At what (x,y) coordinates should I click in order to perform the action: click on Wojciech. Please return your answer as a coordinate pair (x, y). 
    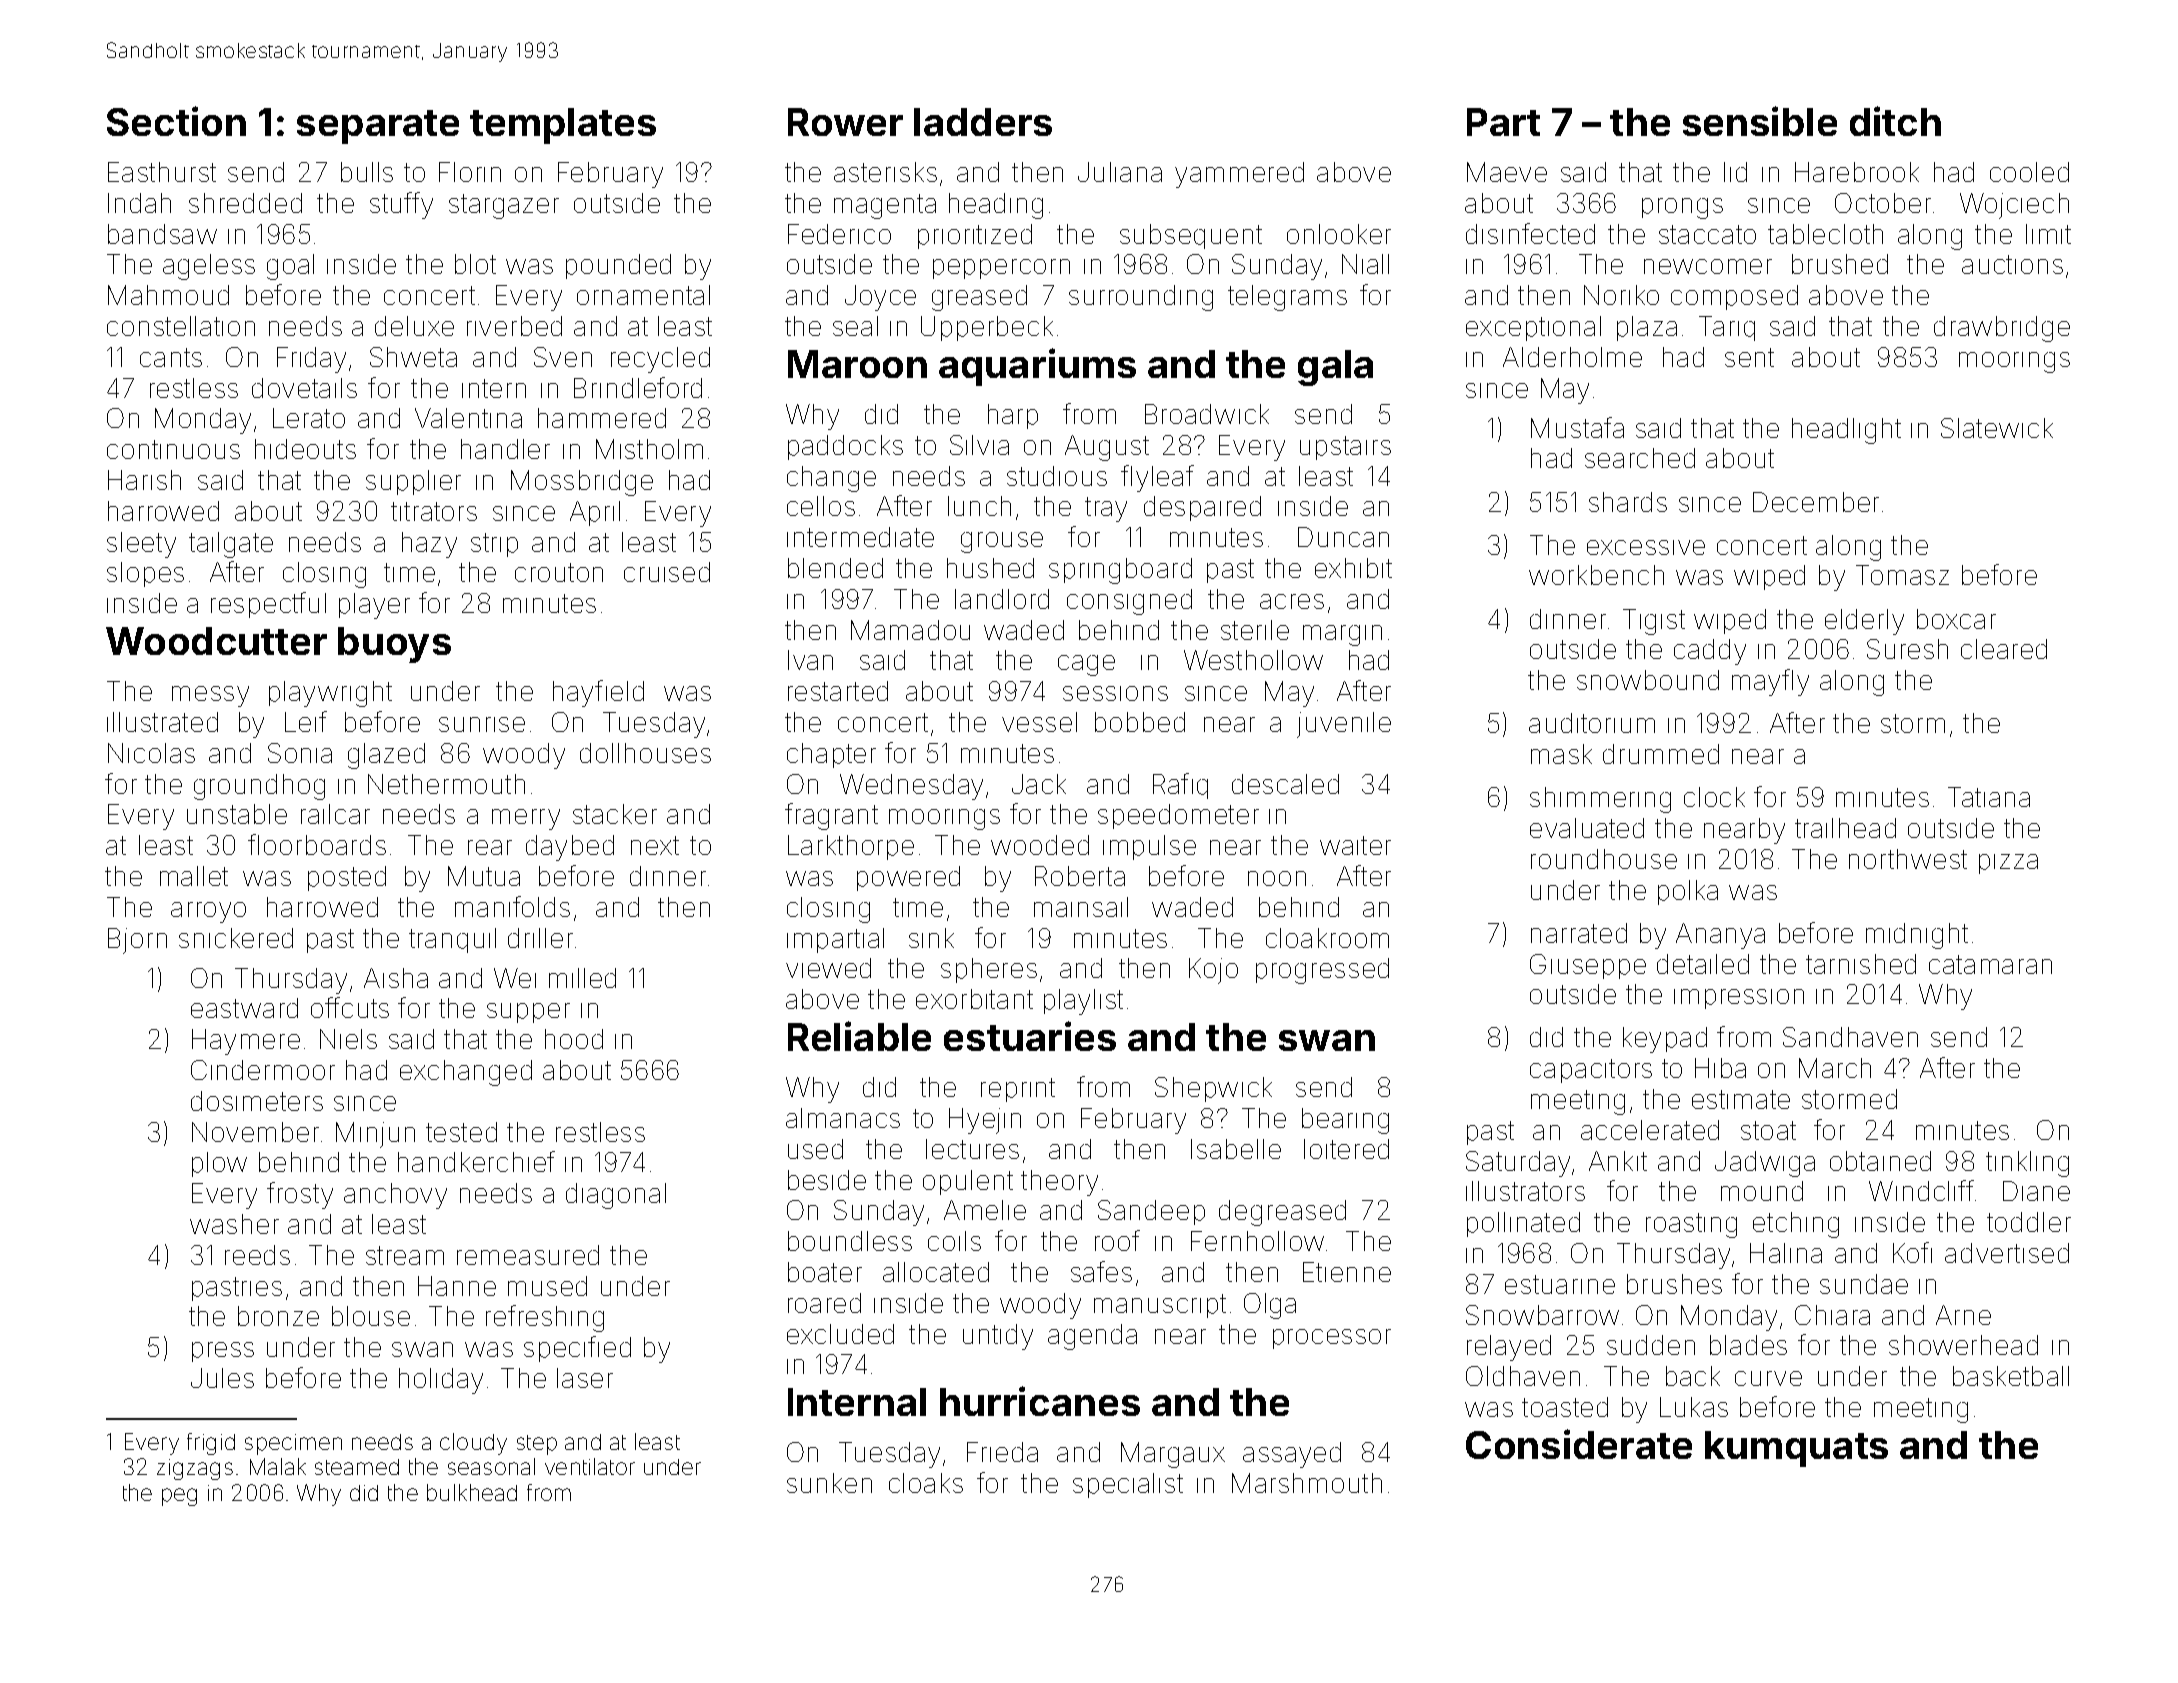
    Looking at the image, I should click on (2014, 206).
